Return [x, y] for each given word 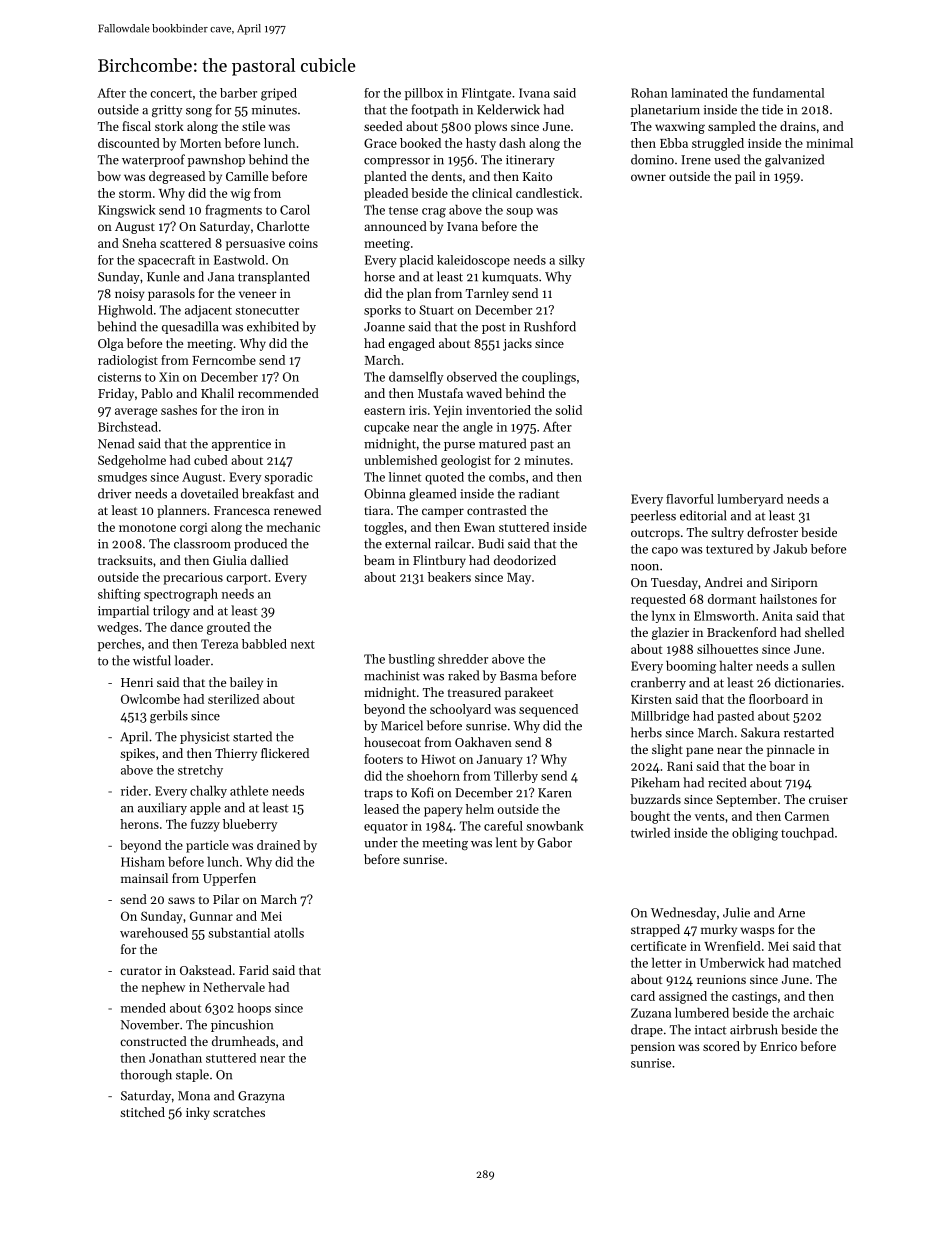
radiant [539, 493]
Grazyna [261, 1097]
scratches [239, 1112]
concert [171, 94]
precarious [193, 579]
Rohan [649, 93]
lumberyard [750, 500]
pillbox [424, 94]
